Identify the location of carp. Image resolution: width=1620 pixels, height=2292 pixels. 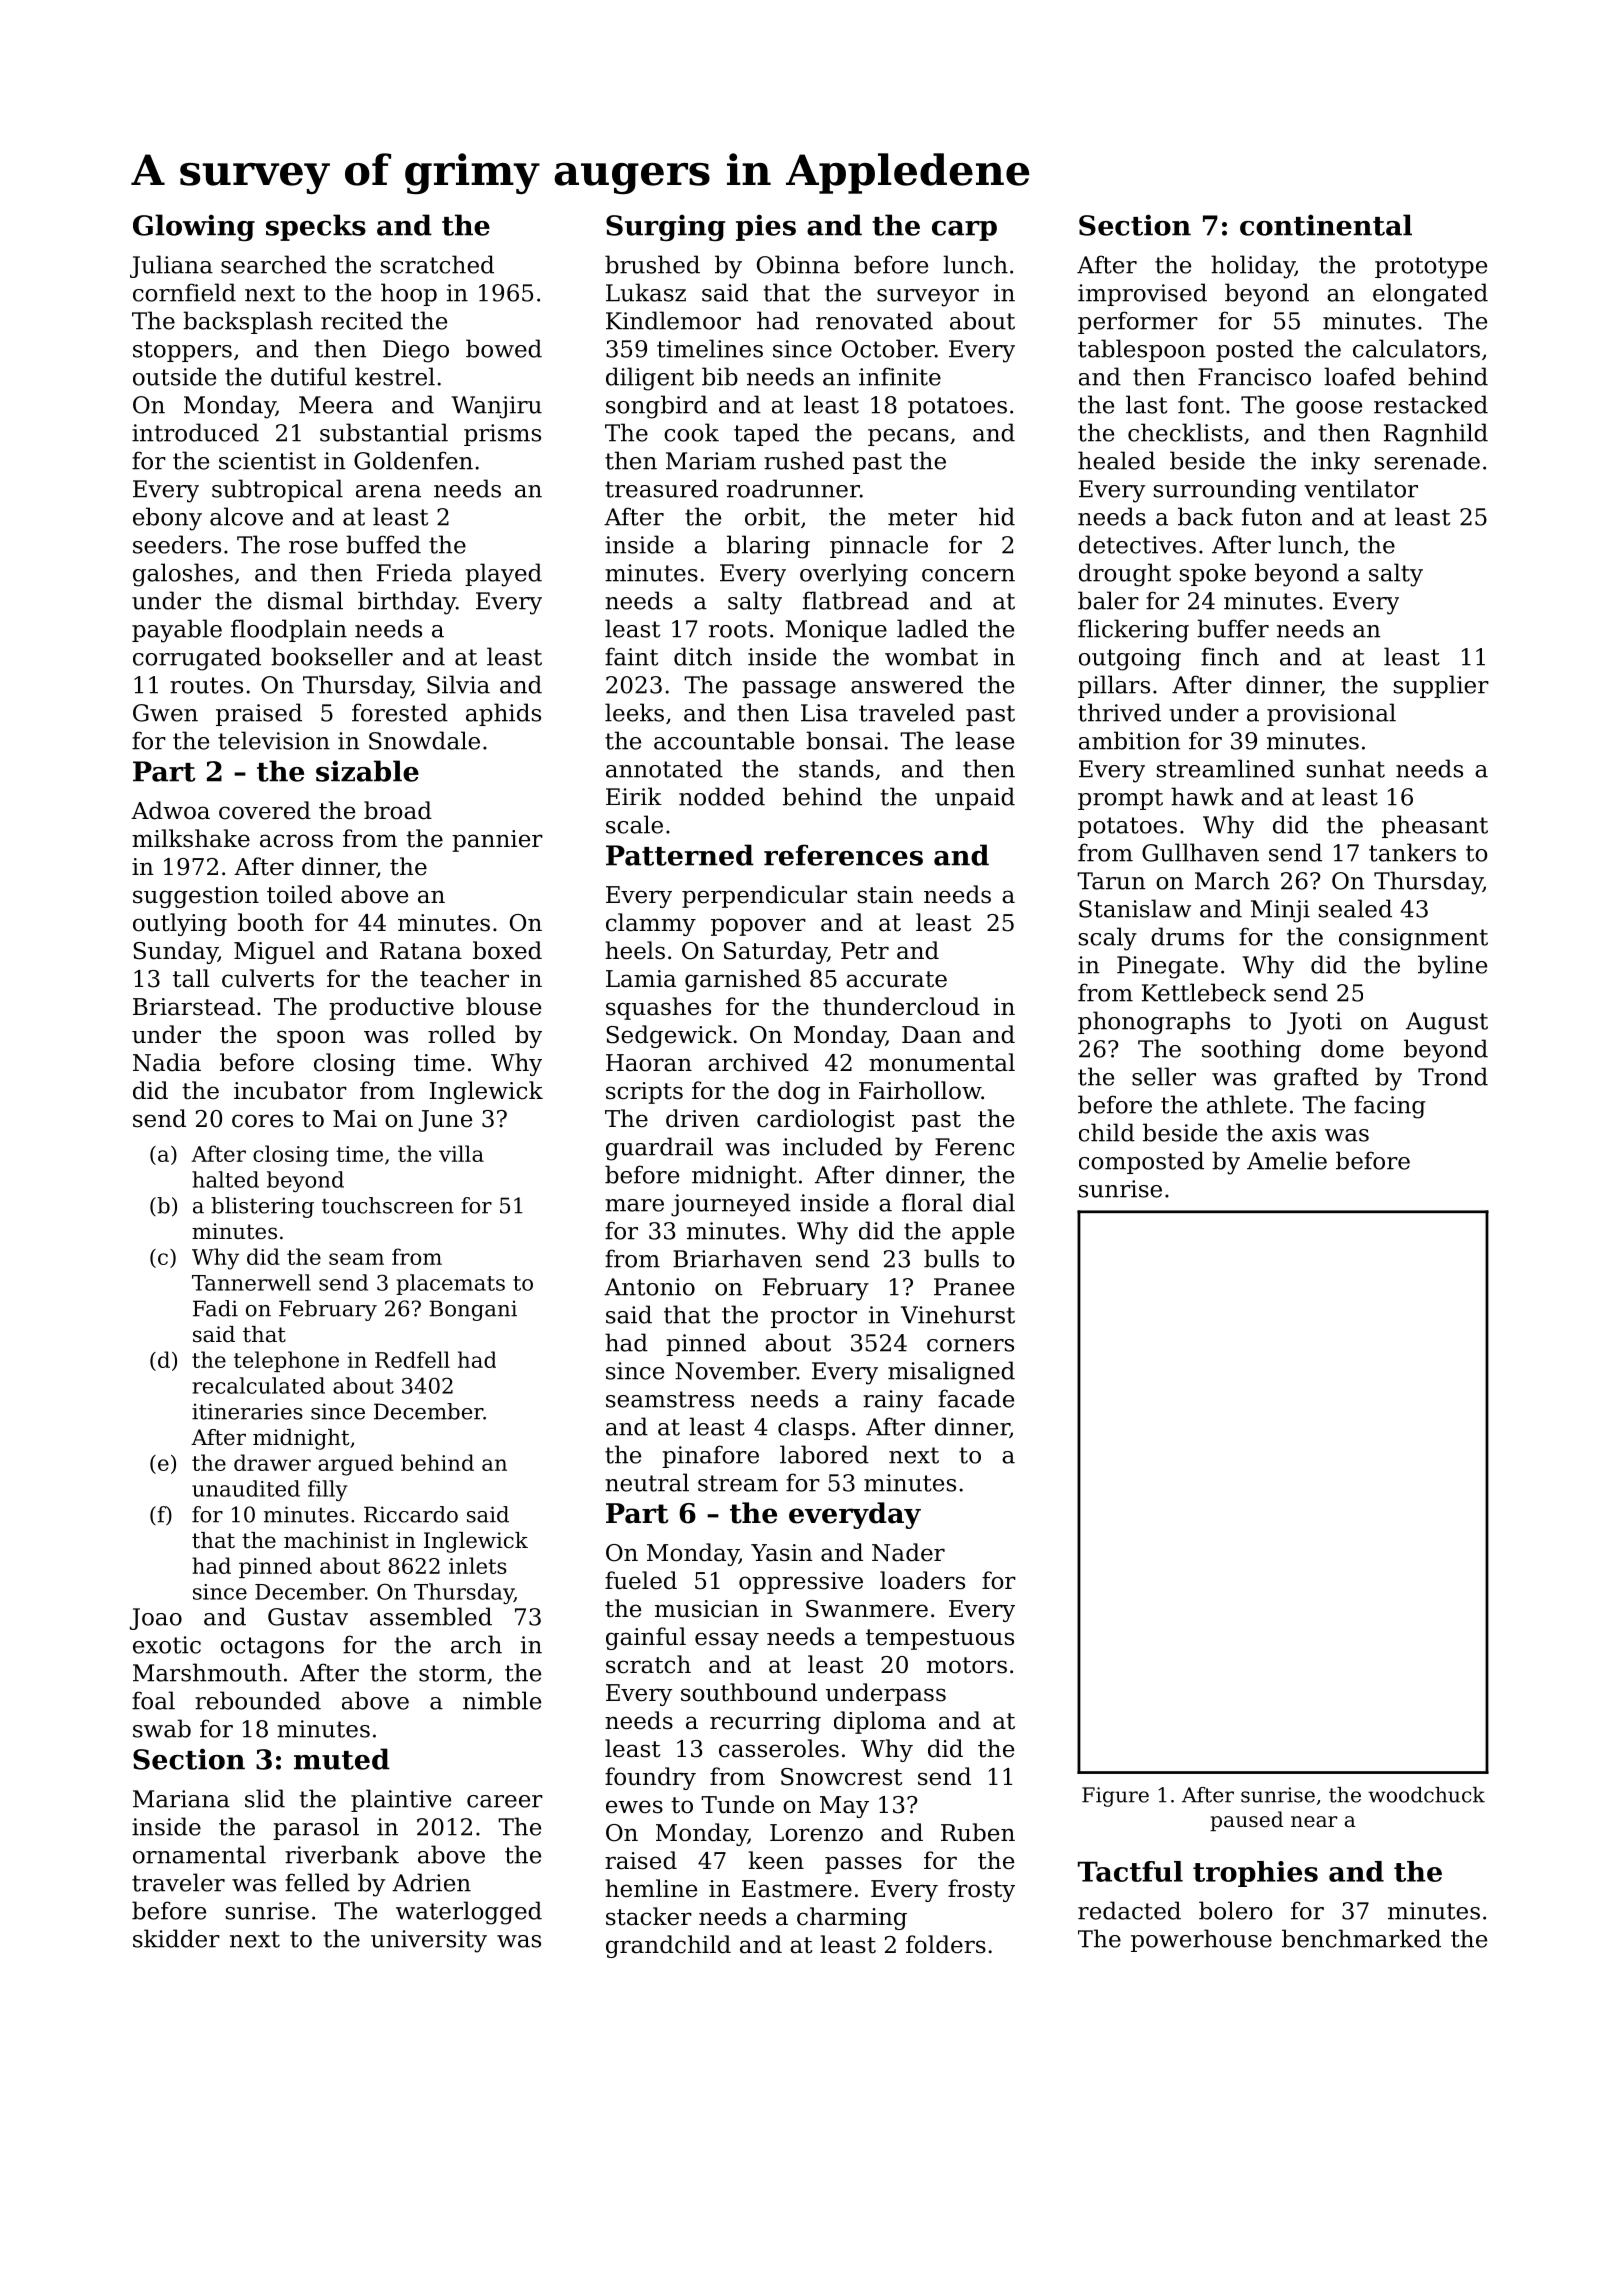
(964, 231).
